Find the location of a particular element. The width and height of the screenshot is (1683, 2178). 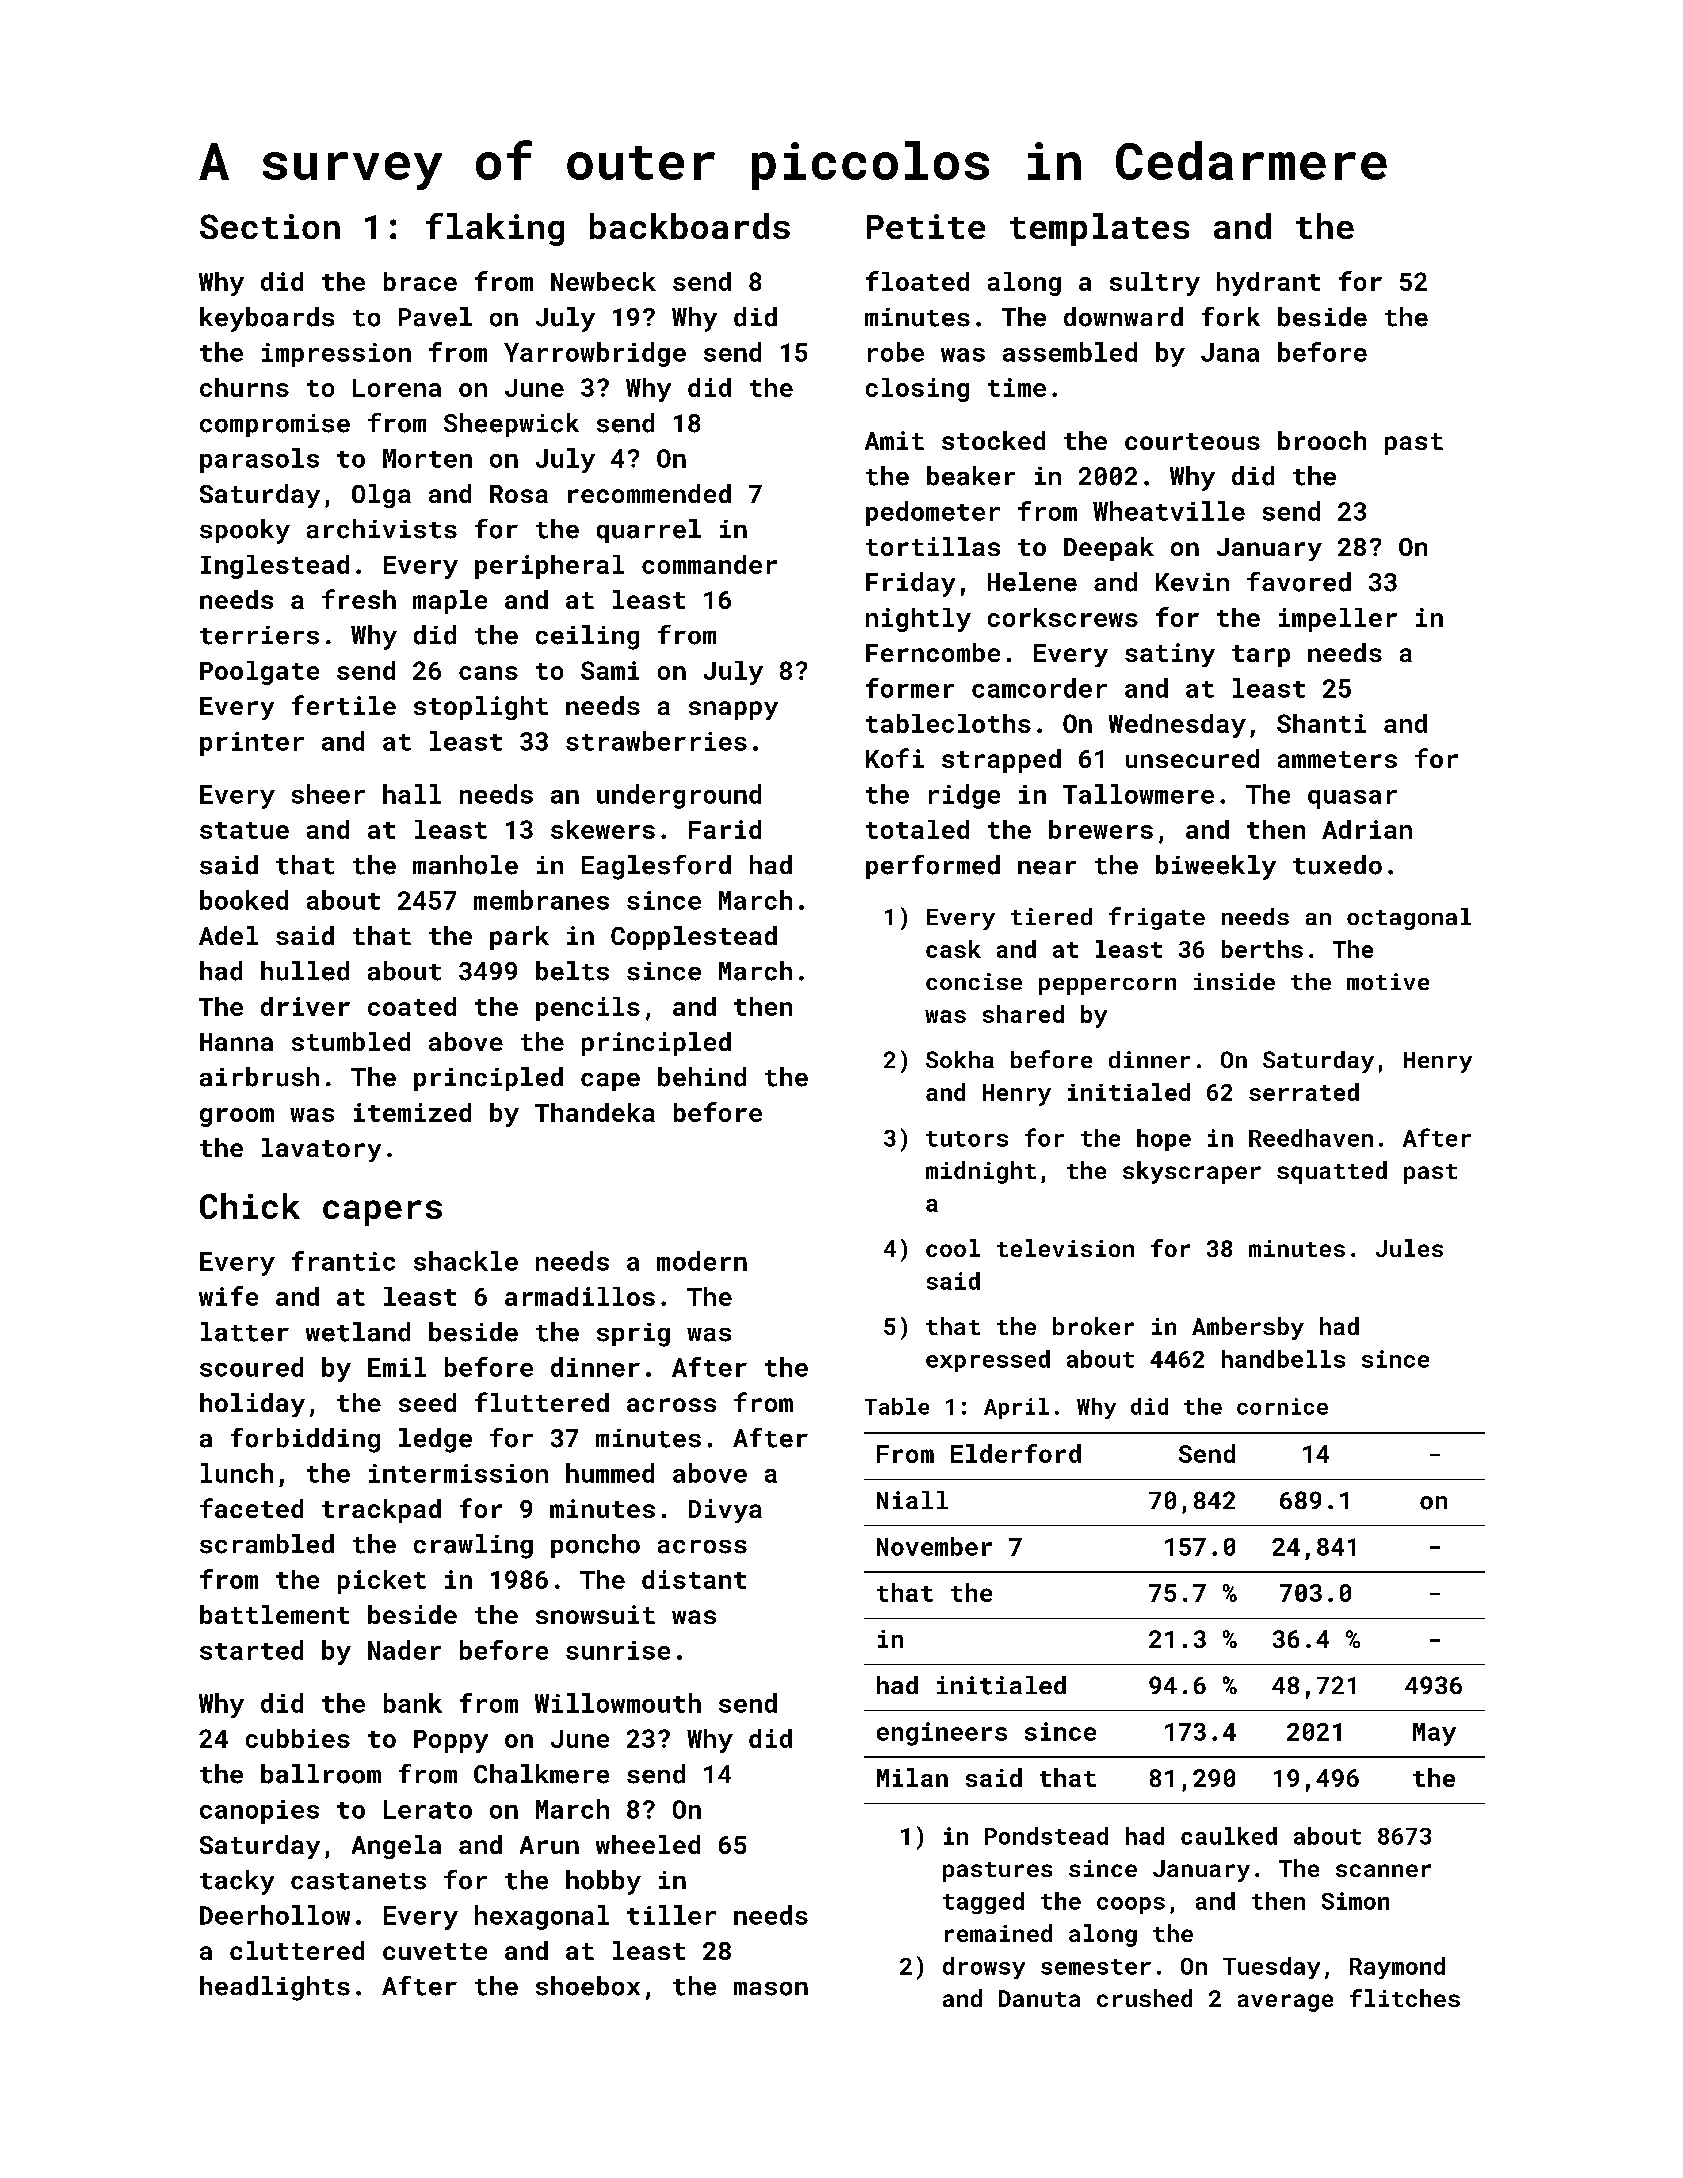

expressed is located at coordinates (988, 1361).
